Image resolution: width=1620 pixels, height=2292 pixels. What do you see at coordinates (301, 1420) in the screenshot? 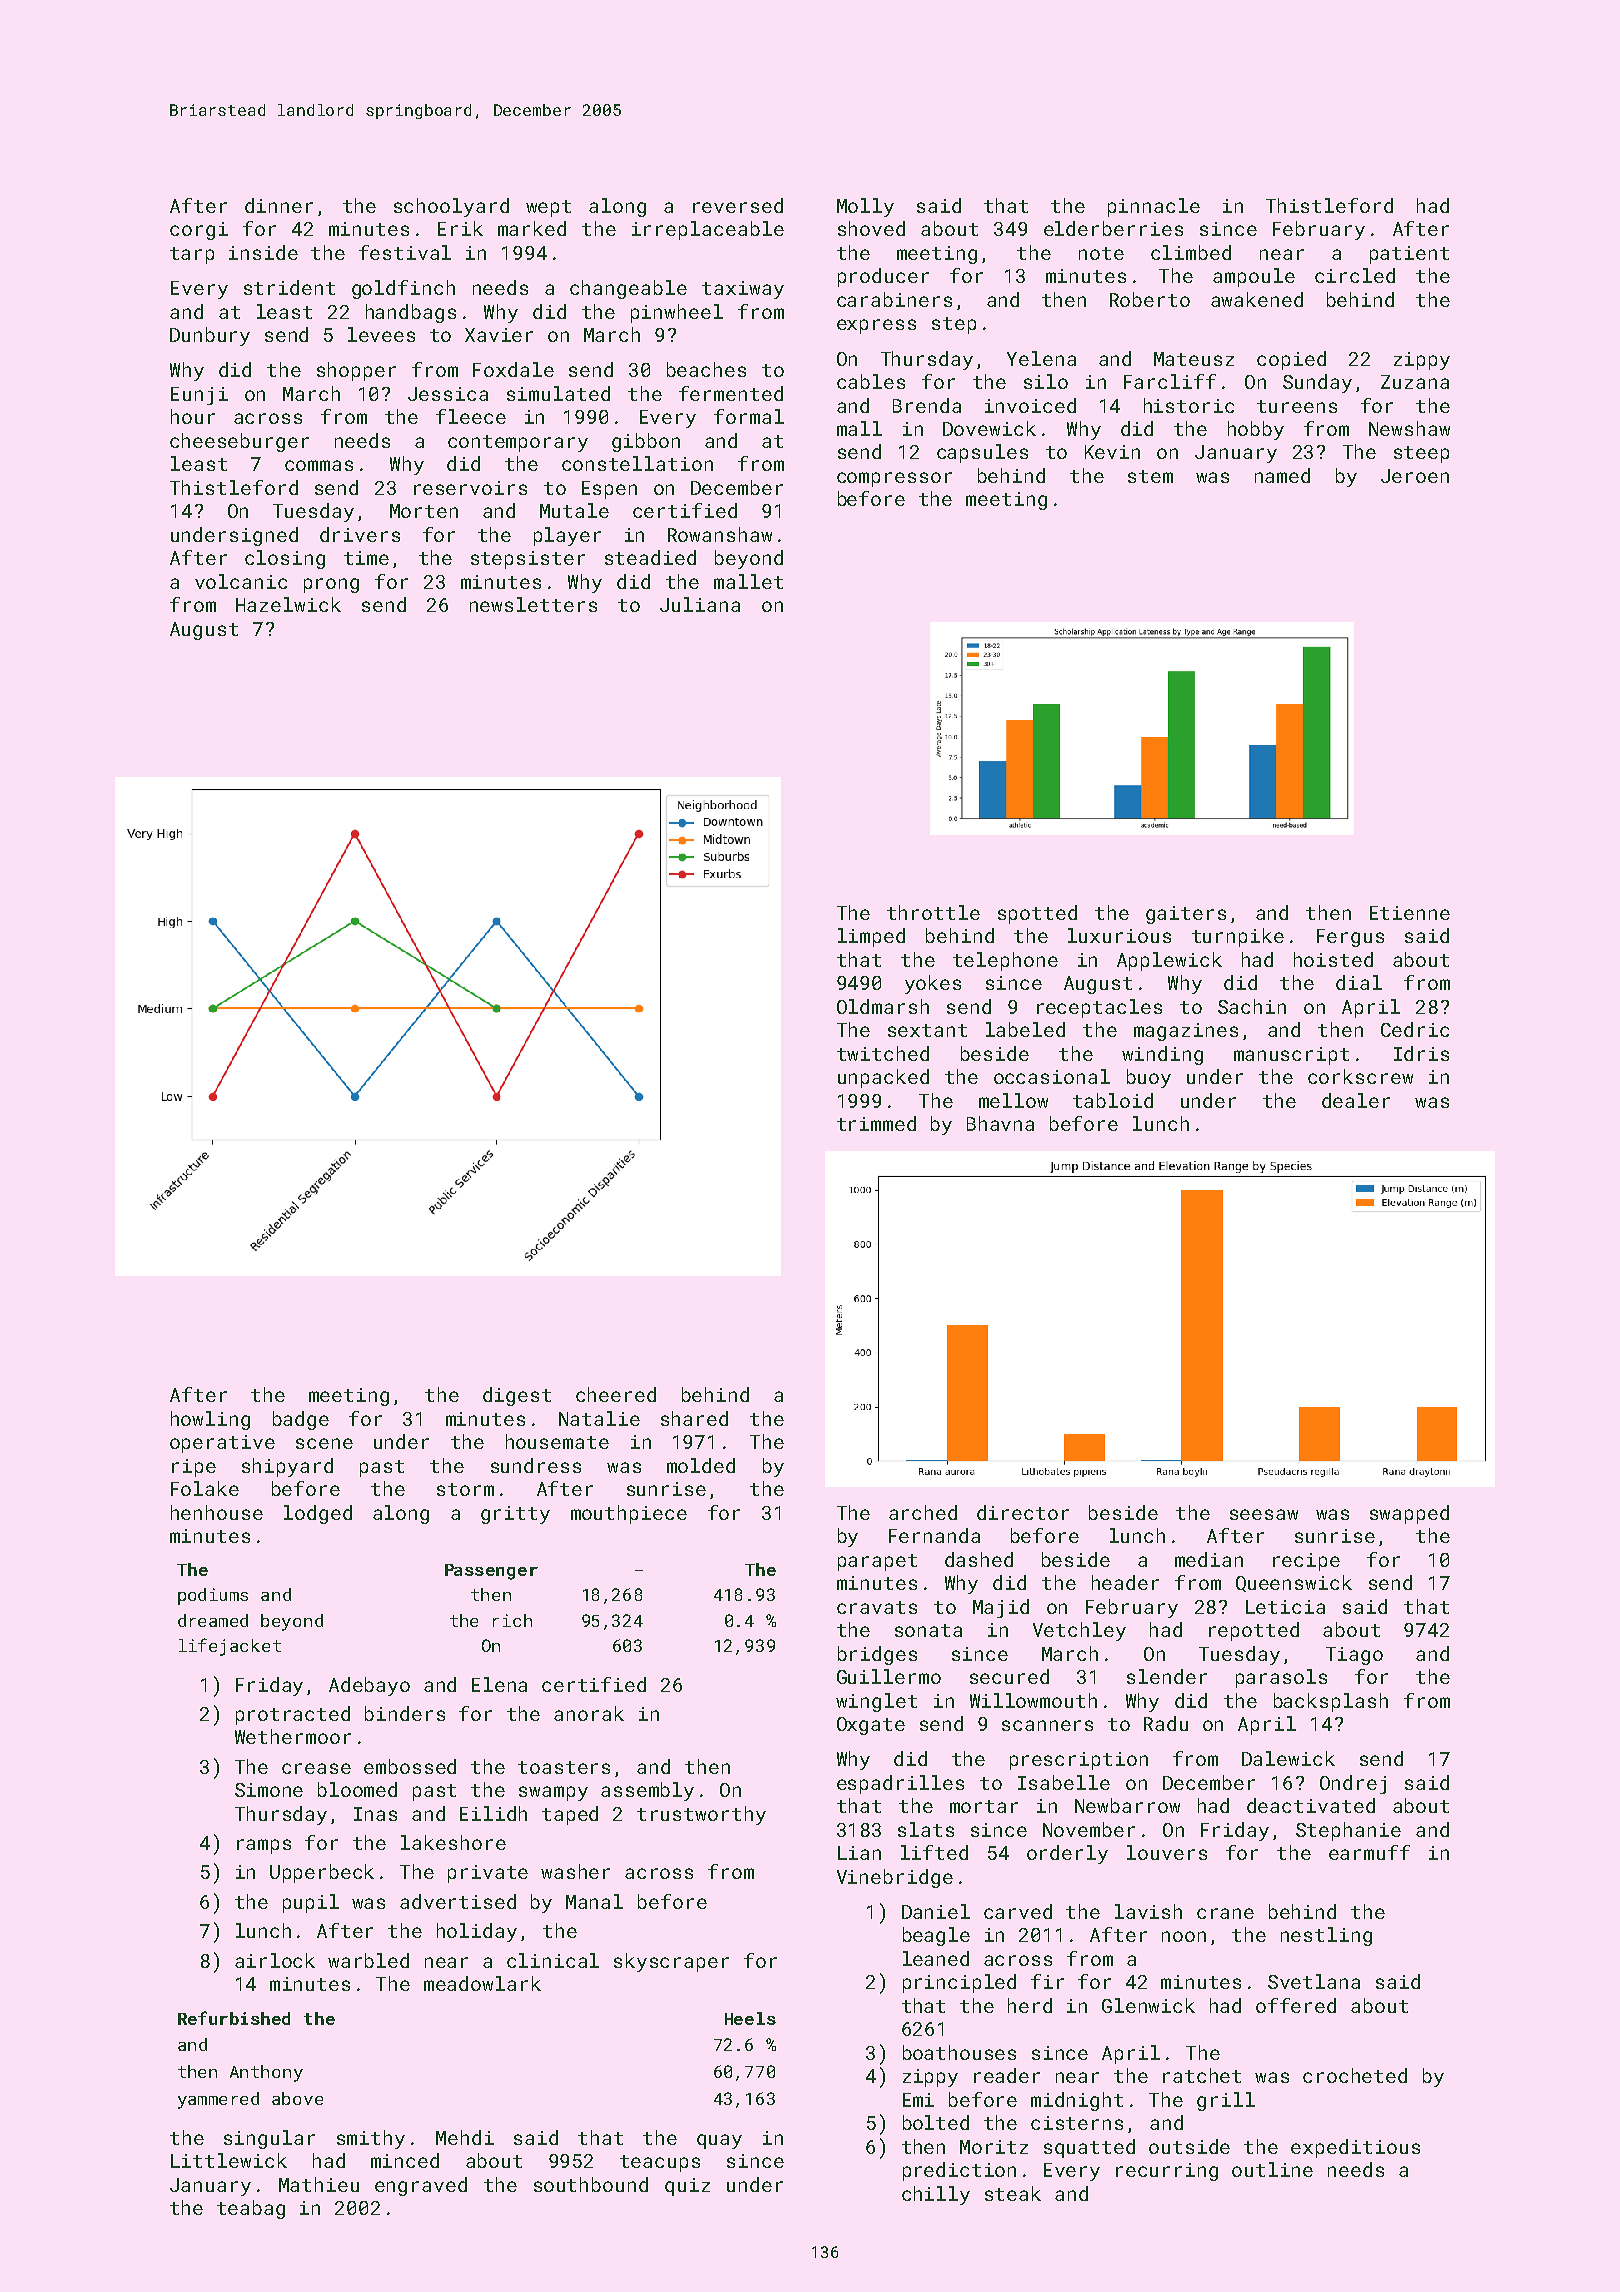
I see `badge` at bounding box center [301, 1420].
